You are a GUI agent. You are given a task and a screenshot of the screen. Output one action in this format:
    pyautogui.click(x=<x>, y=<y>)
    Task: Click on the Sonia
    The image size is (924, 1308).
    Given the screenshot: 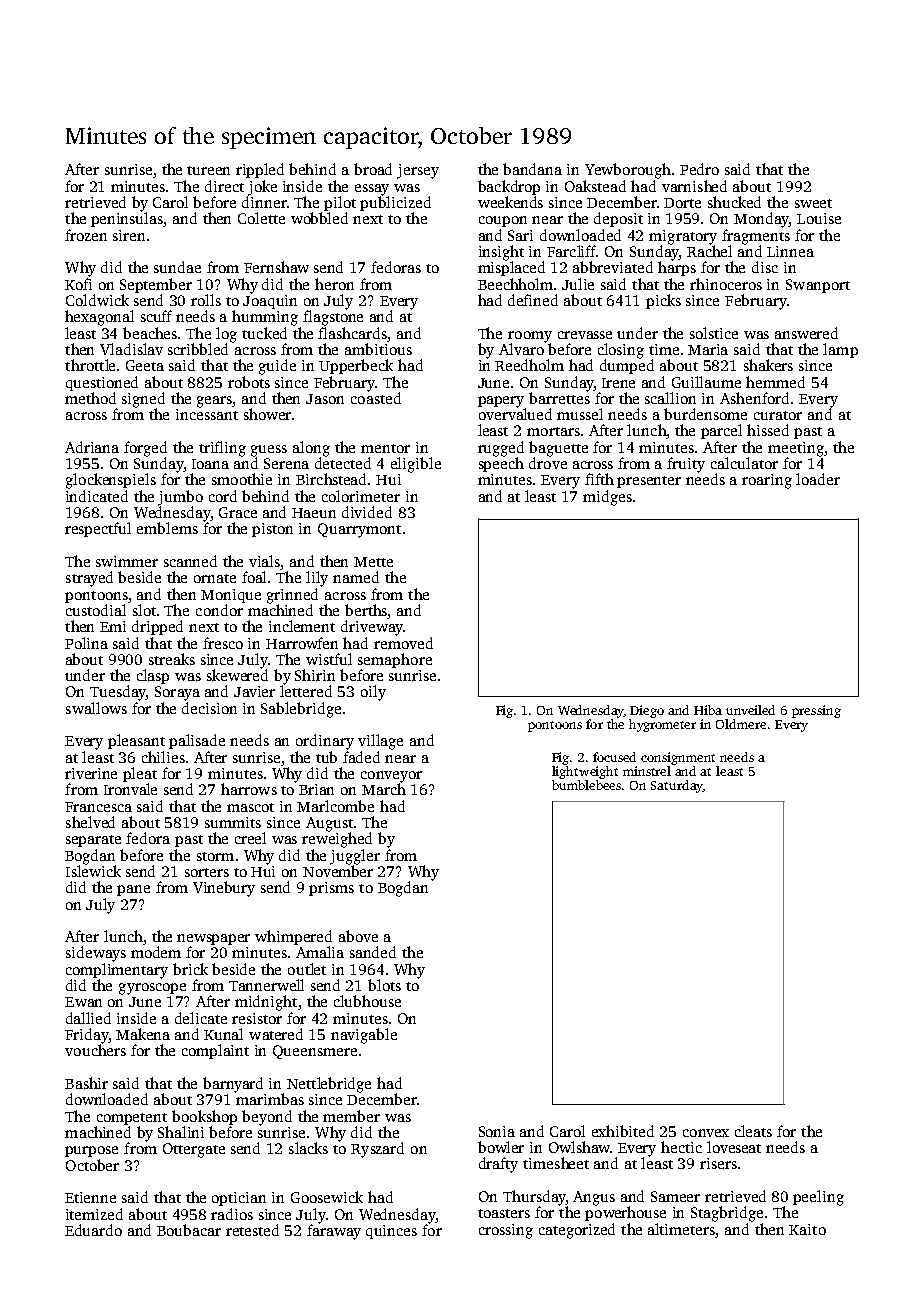 What is the action you would take?
    pyautogui.click(x=497, y=1131)
